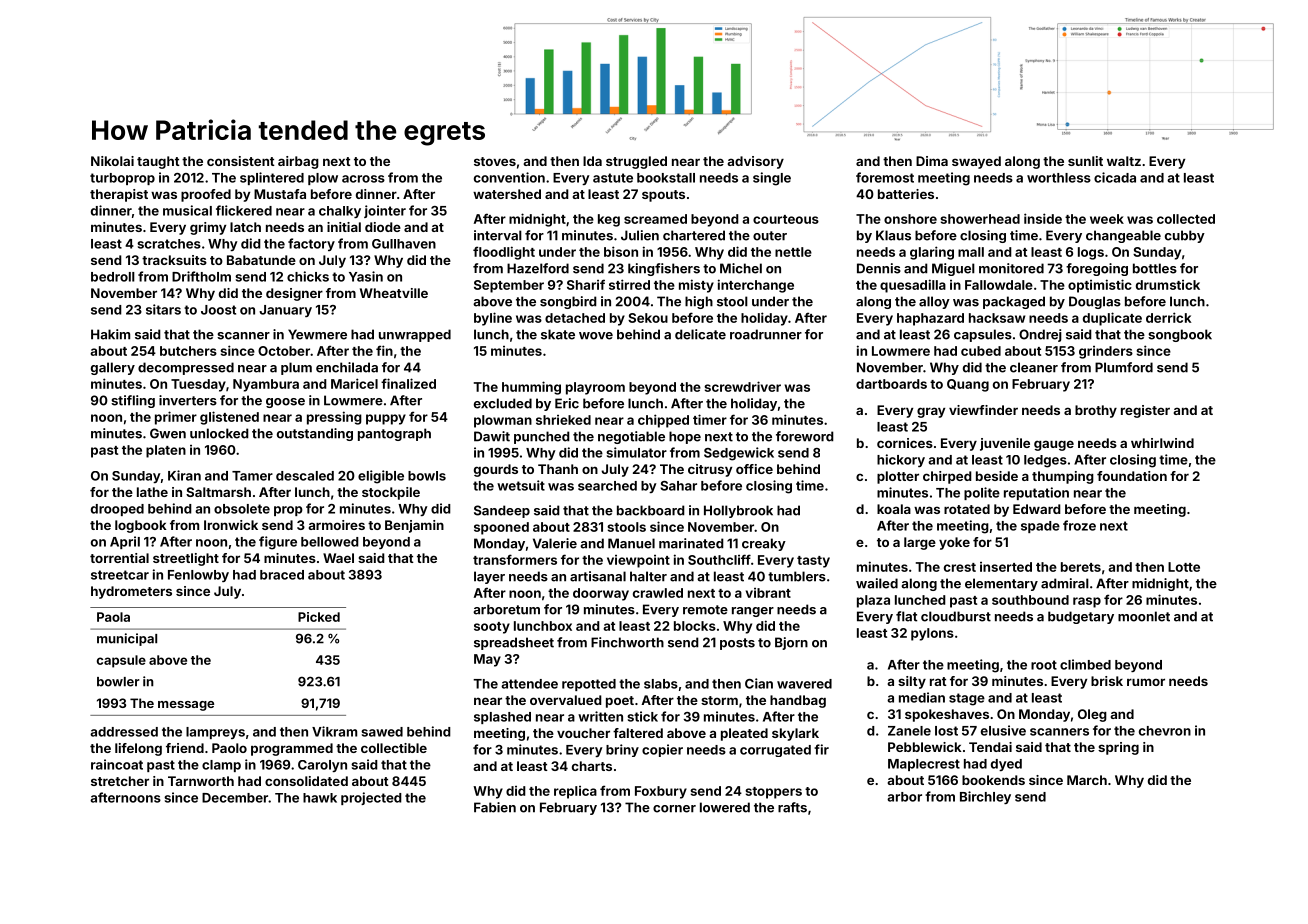 This page has height=924, width=1308. Describe the element at coordinates (492, 628) in the page. I see `sooty` at that location.
